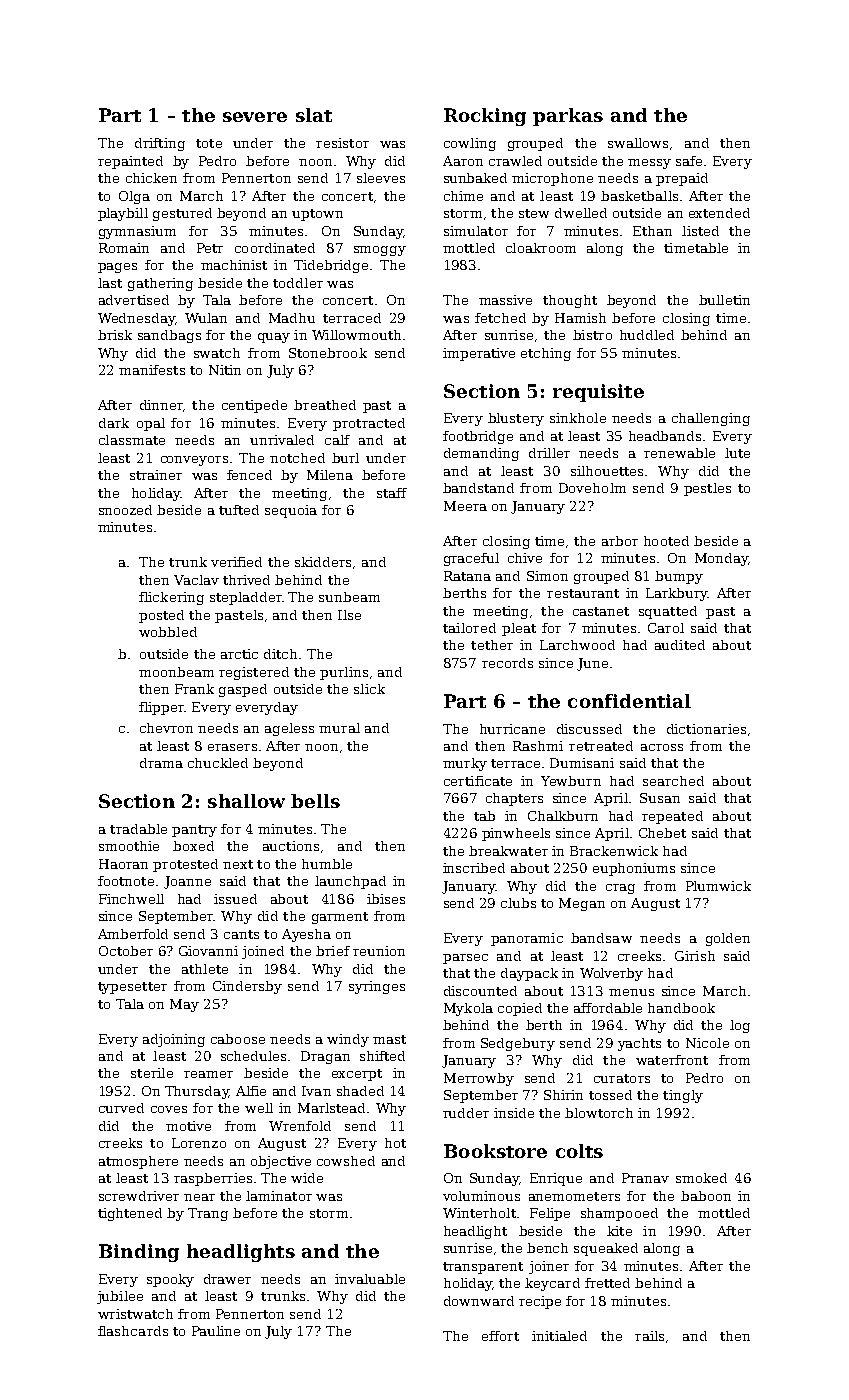  What do you see at coordinates (516, 834) in the screenshot?
I see `pinwheels` at bounding box center [516, 834].
